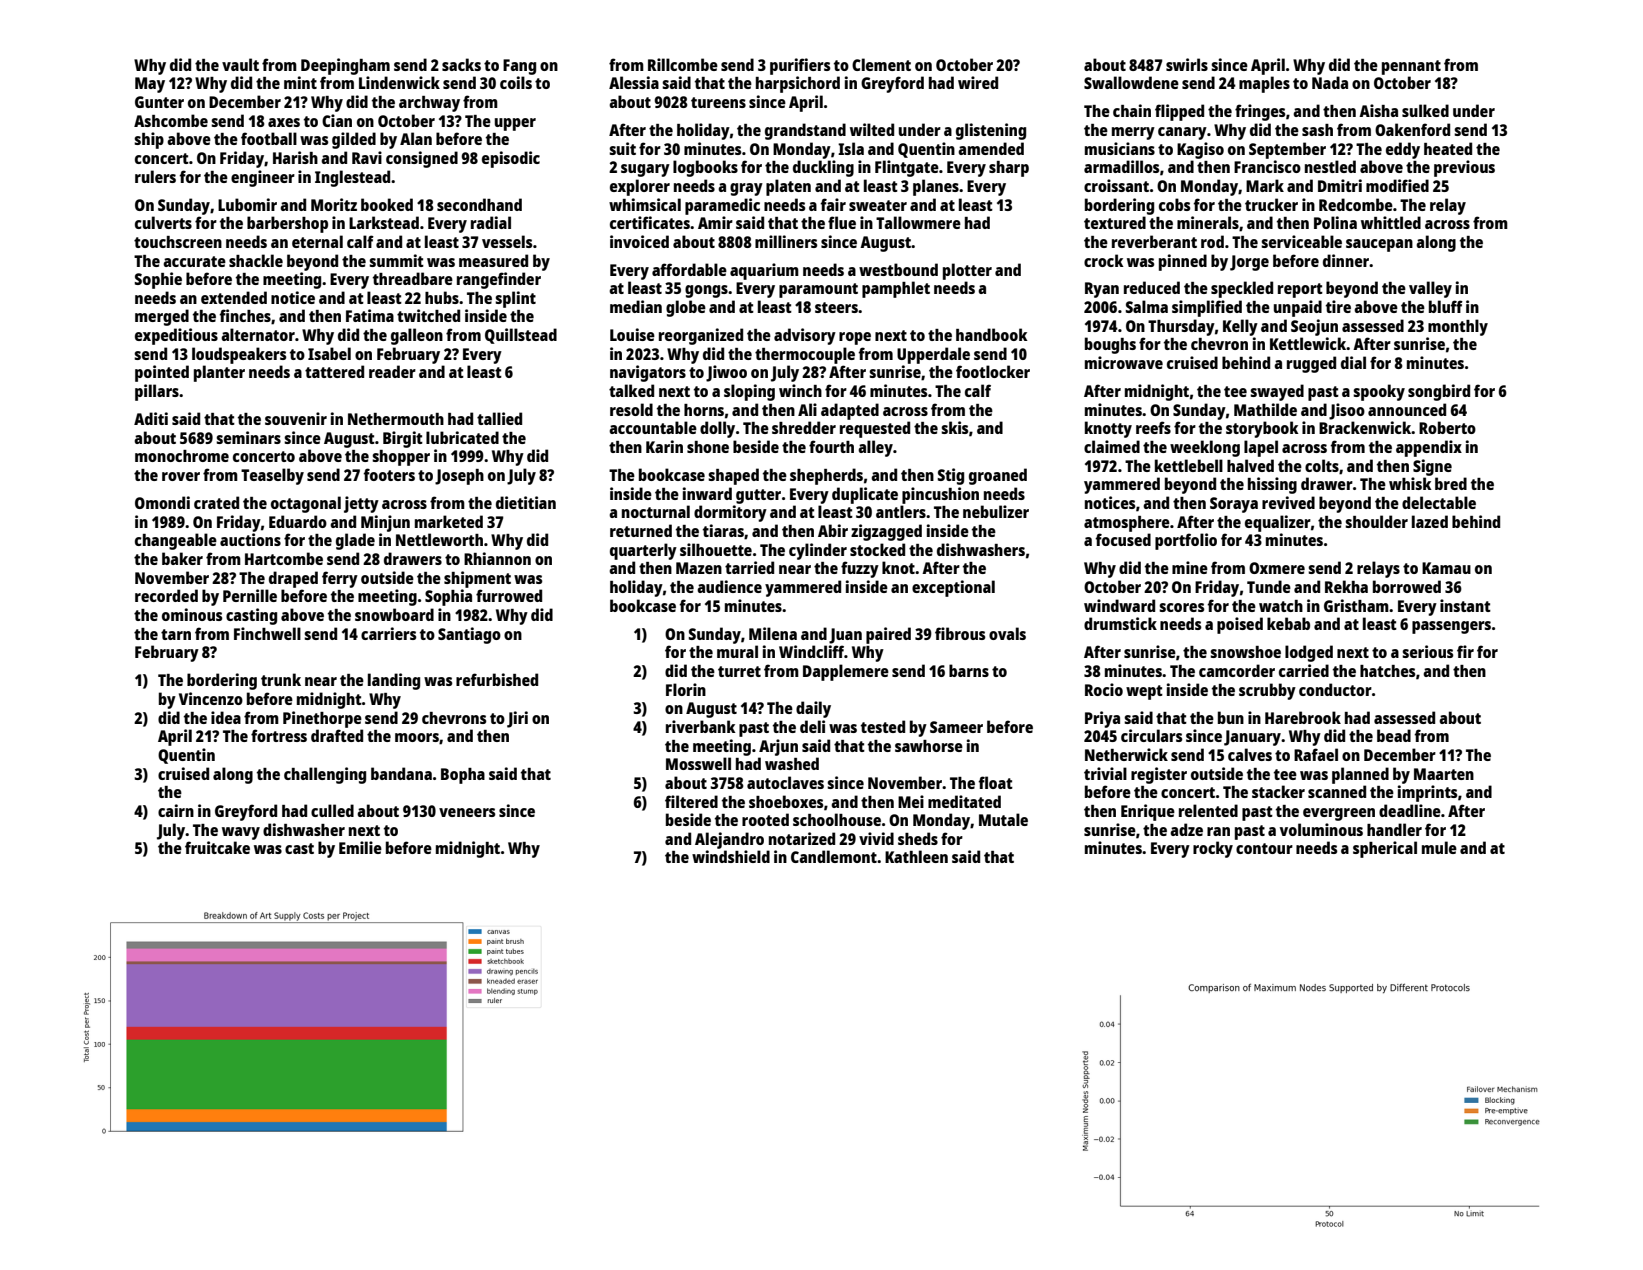 The height and width of the image is (1270, 1643). I want to click on shoulder, so click(1376, 521).
